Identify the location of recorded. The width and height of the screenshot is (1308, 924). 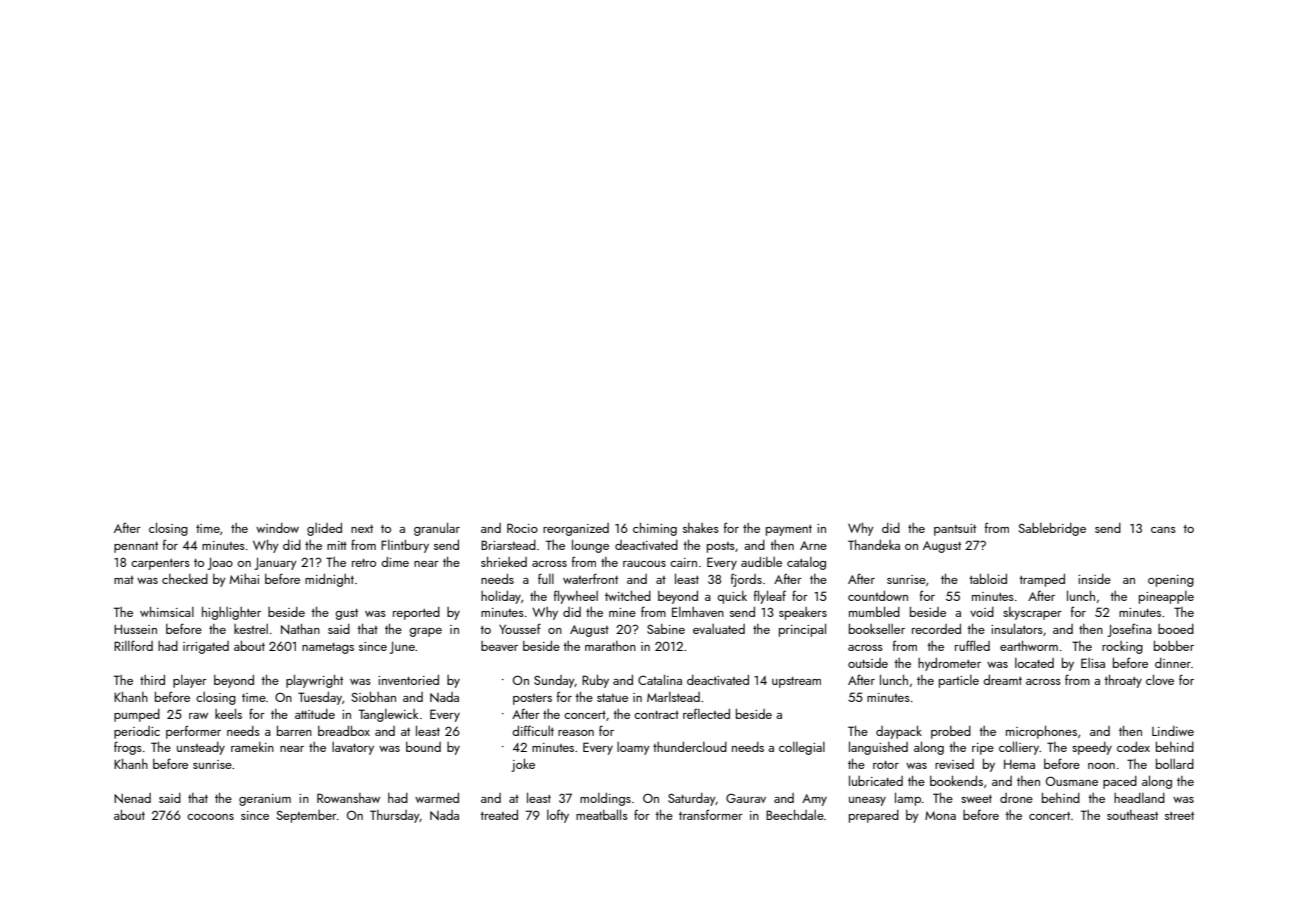
(936, 629).
